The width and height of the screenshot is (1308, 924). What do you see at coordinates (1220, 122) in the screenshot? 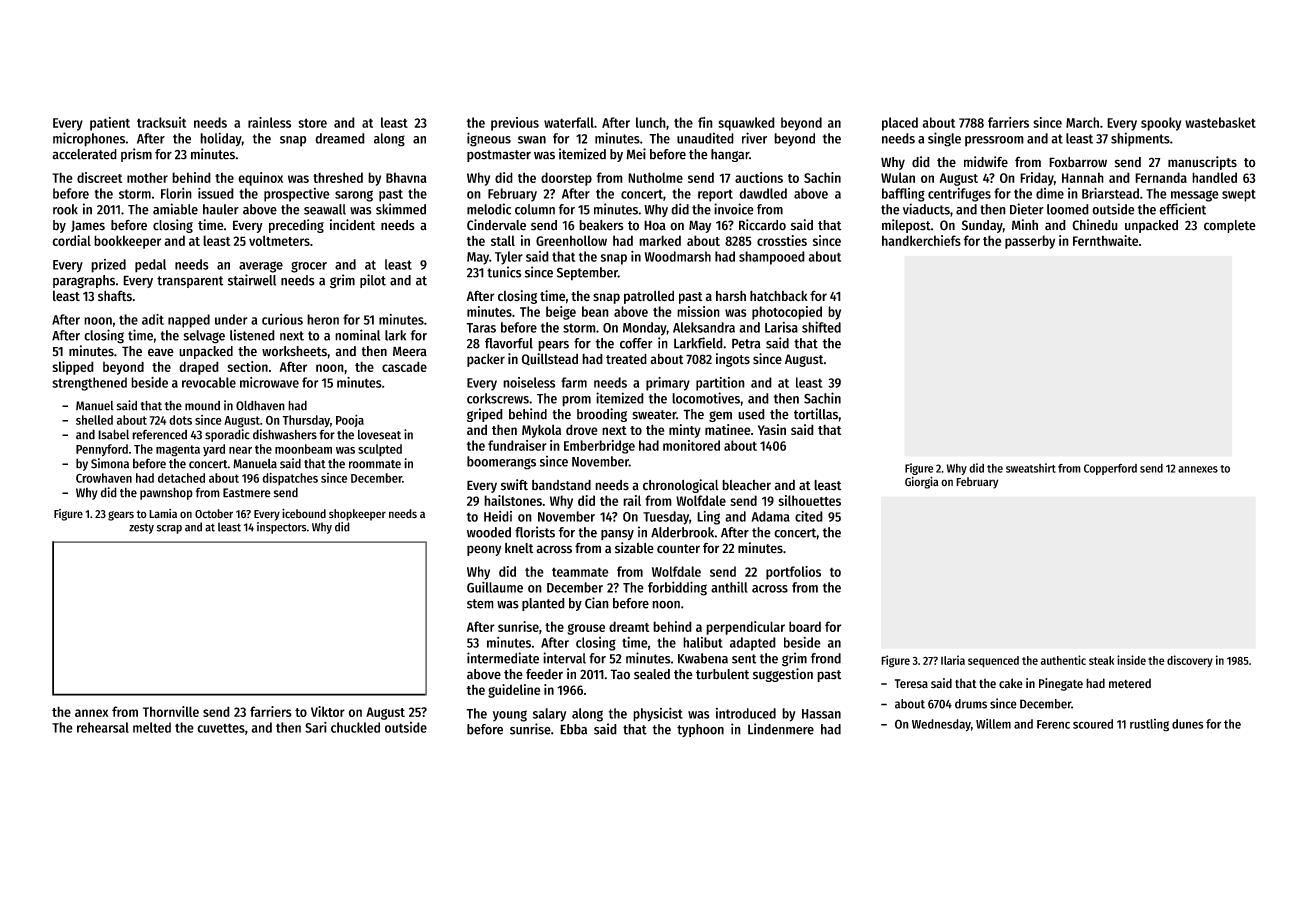
I see `wastebasket` at bounding box center [1220, 122].
